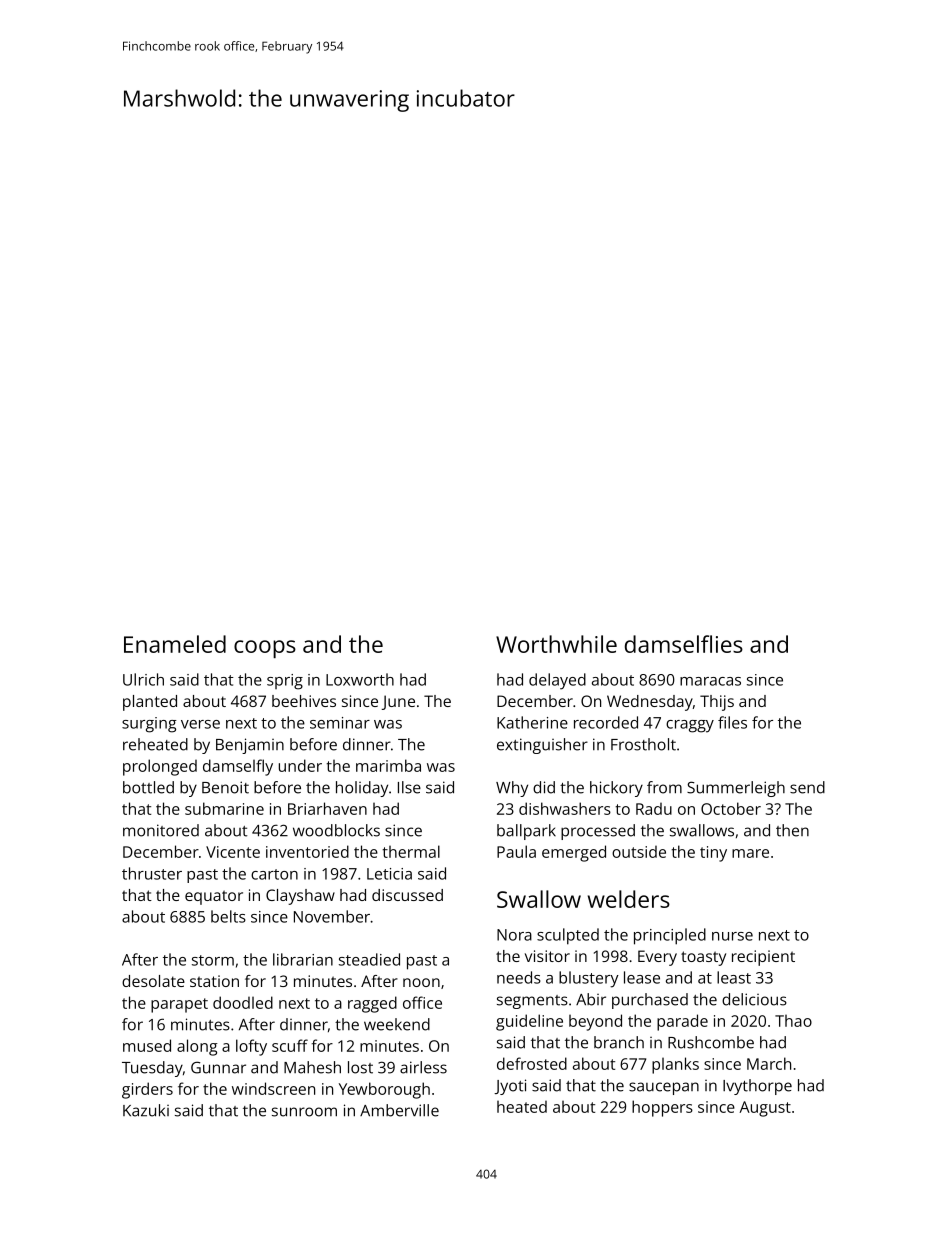 This screenshot has width=952, height=1233. Describe the element at coordinates (670, 936) in the screenshot. I see `principled` at that location.
